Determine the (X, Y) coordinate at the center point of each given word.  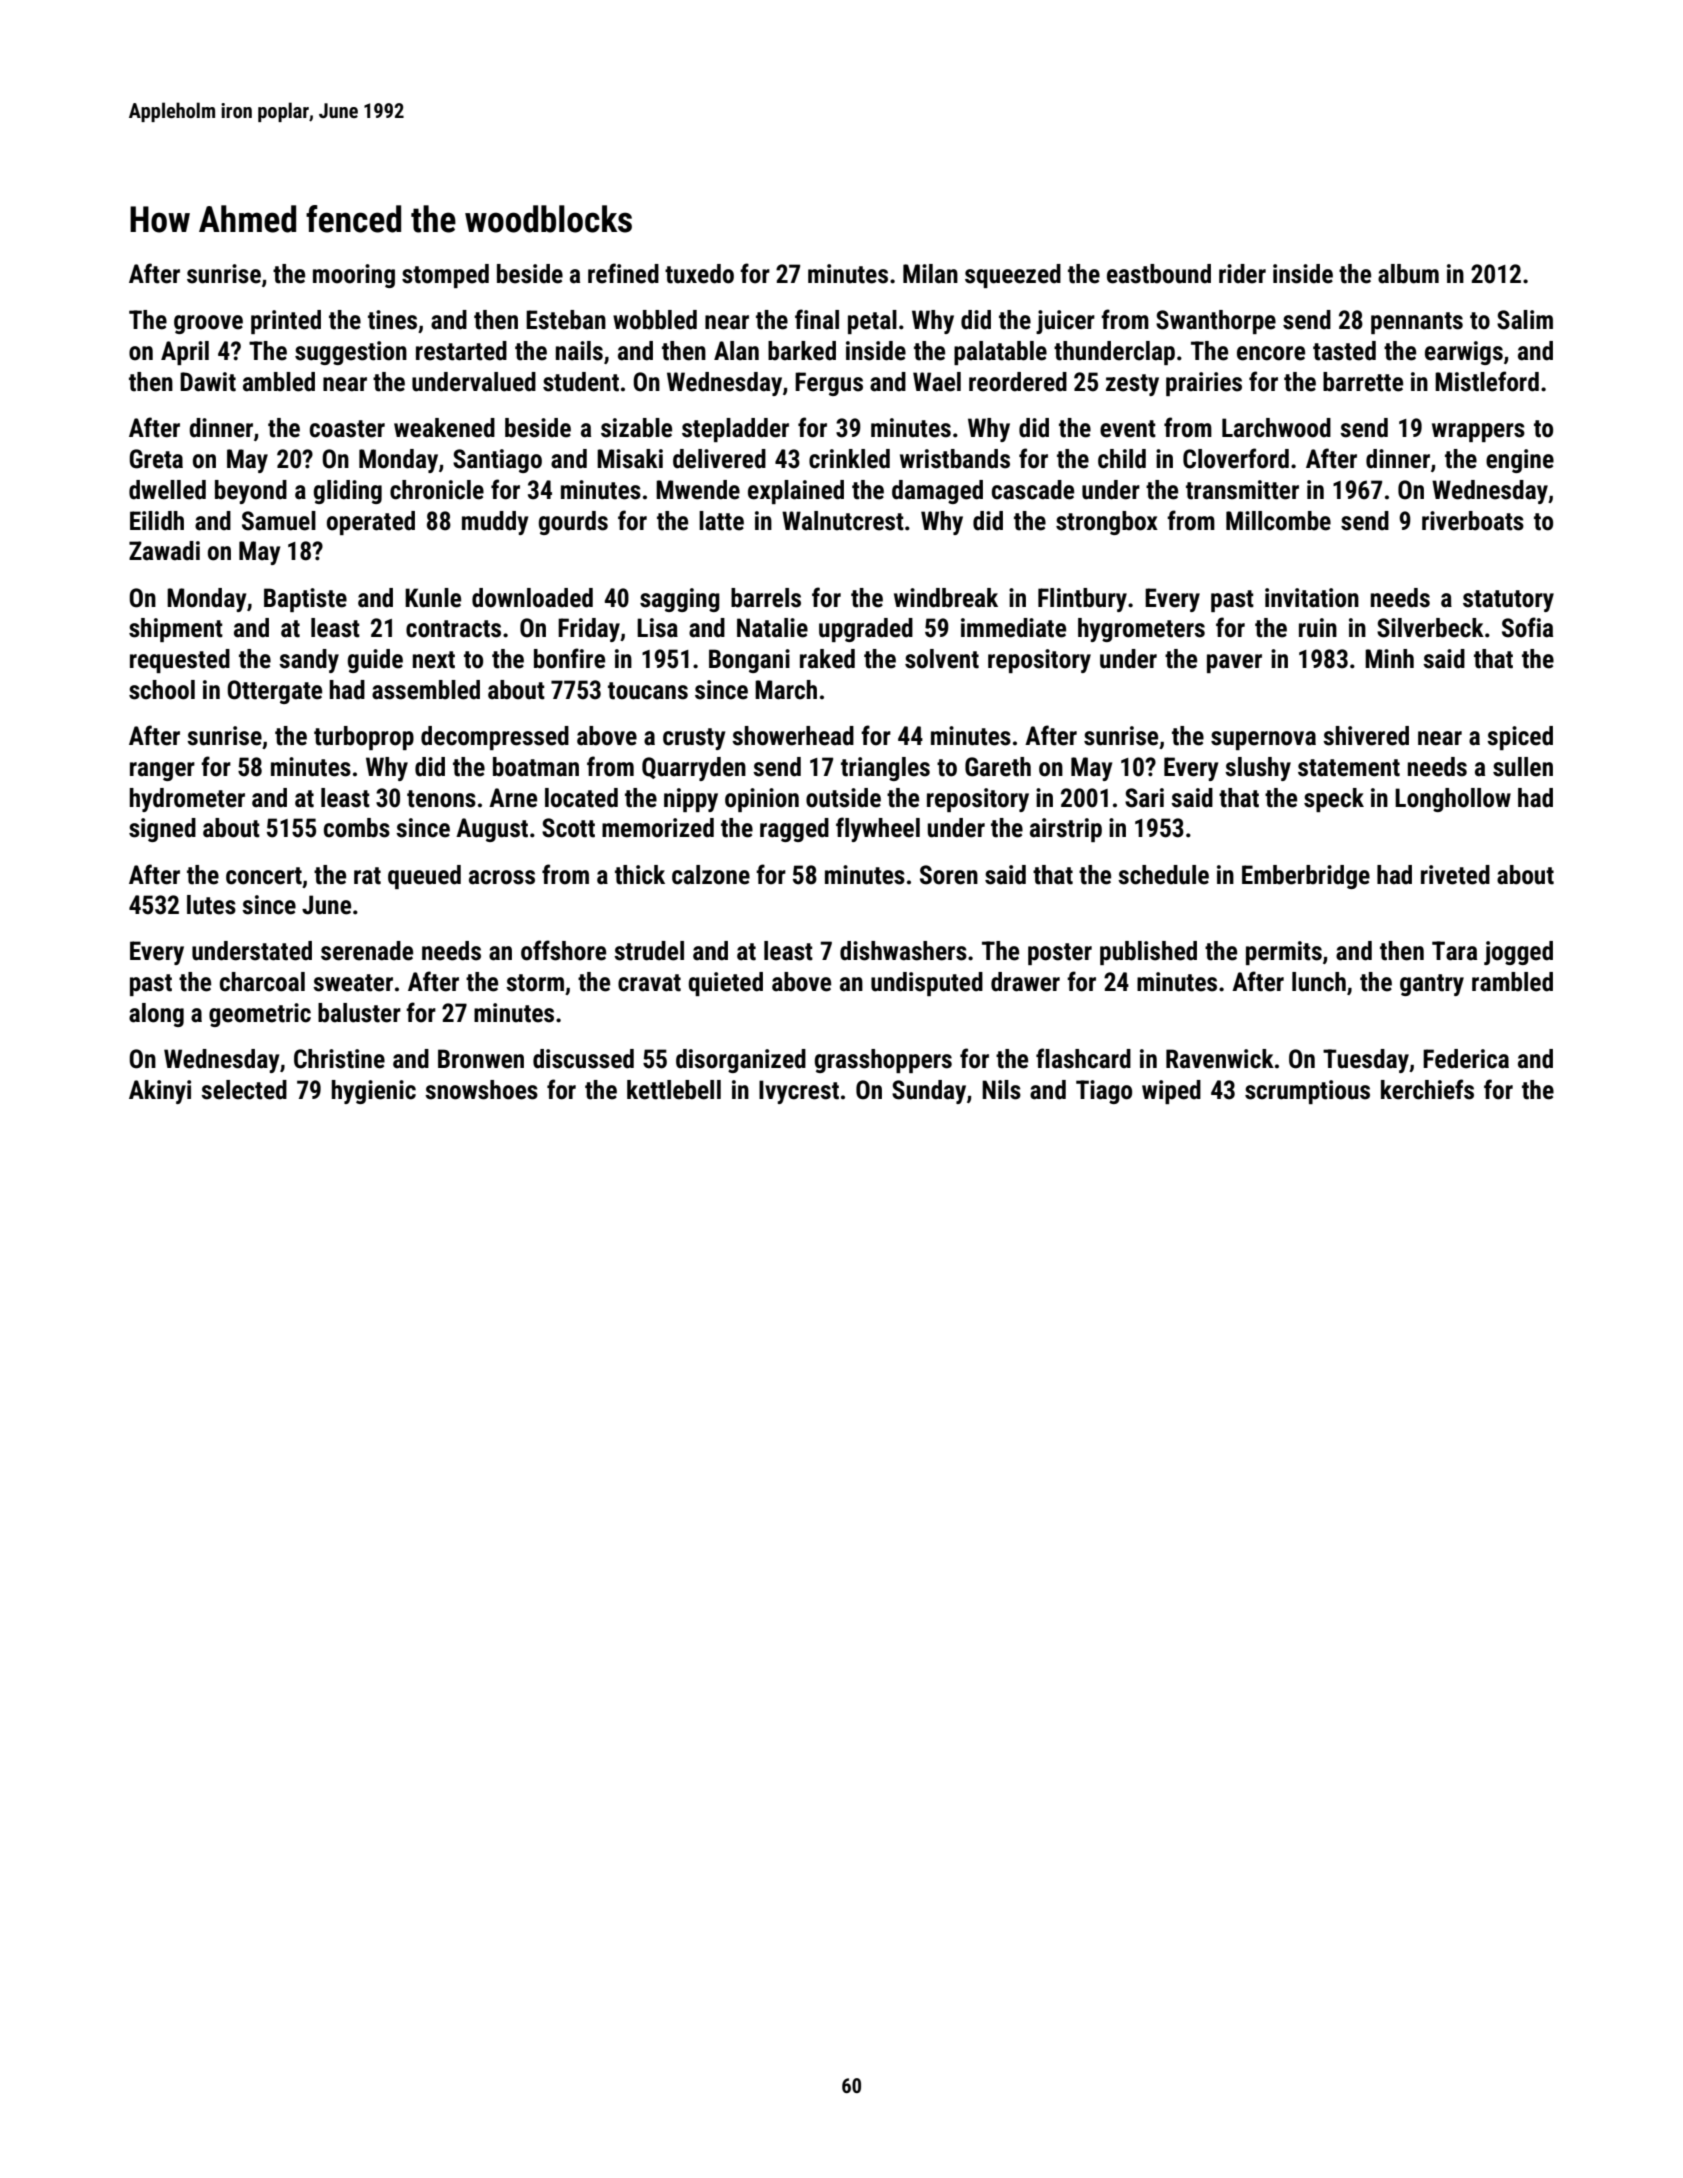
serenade (367, 951)
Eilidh (157, 521)
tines (392, 320)
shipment (176, 630)
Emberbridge (1306, 877)
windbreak (946, 598)
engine (1520, 461)
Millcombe (1278, 521)
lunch (1319, 982)
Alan (736, 351)
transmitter (1242, 490)
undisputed (927, 984)
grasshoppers (883, 1061)
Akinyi (160, 1092)
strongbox (1107, 523)
